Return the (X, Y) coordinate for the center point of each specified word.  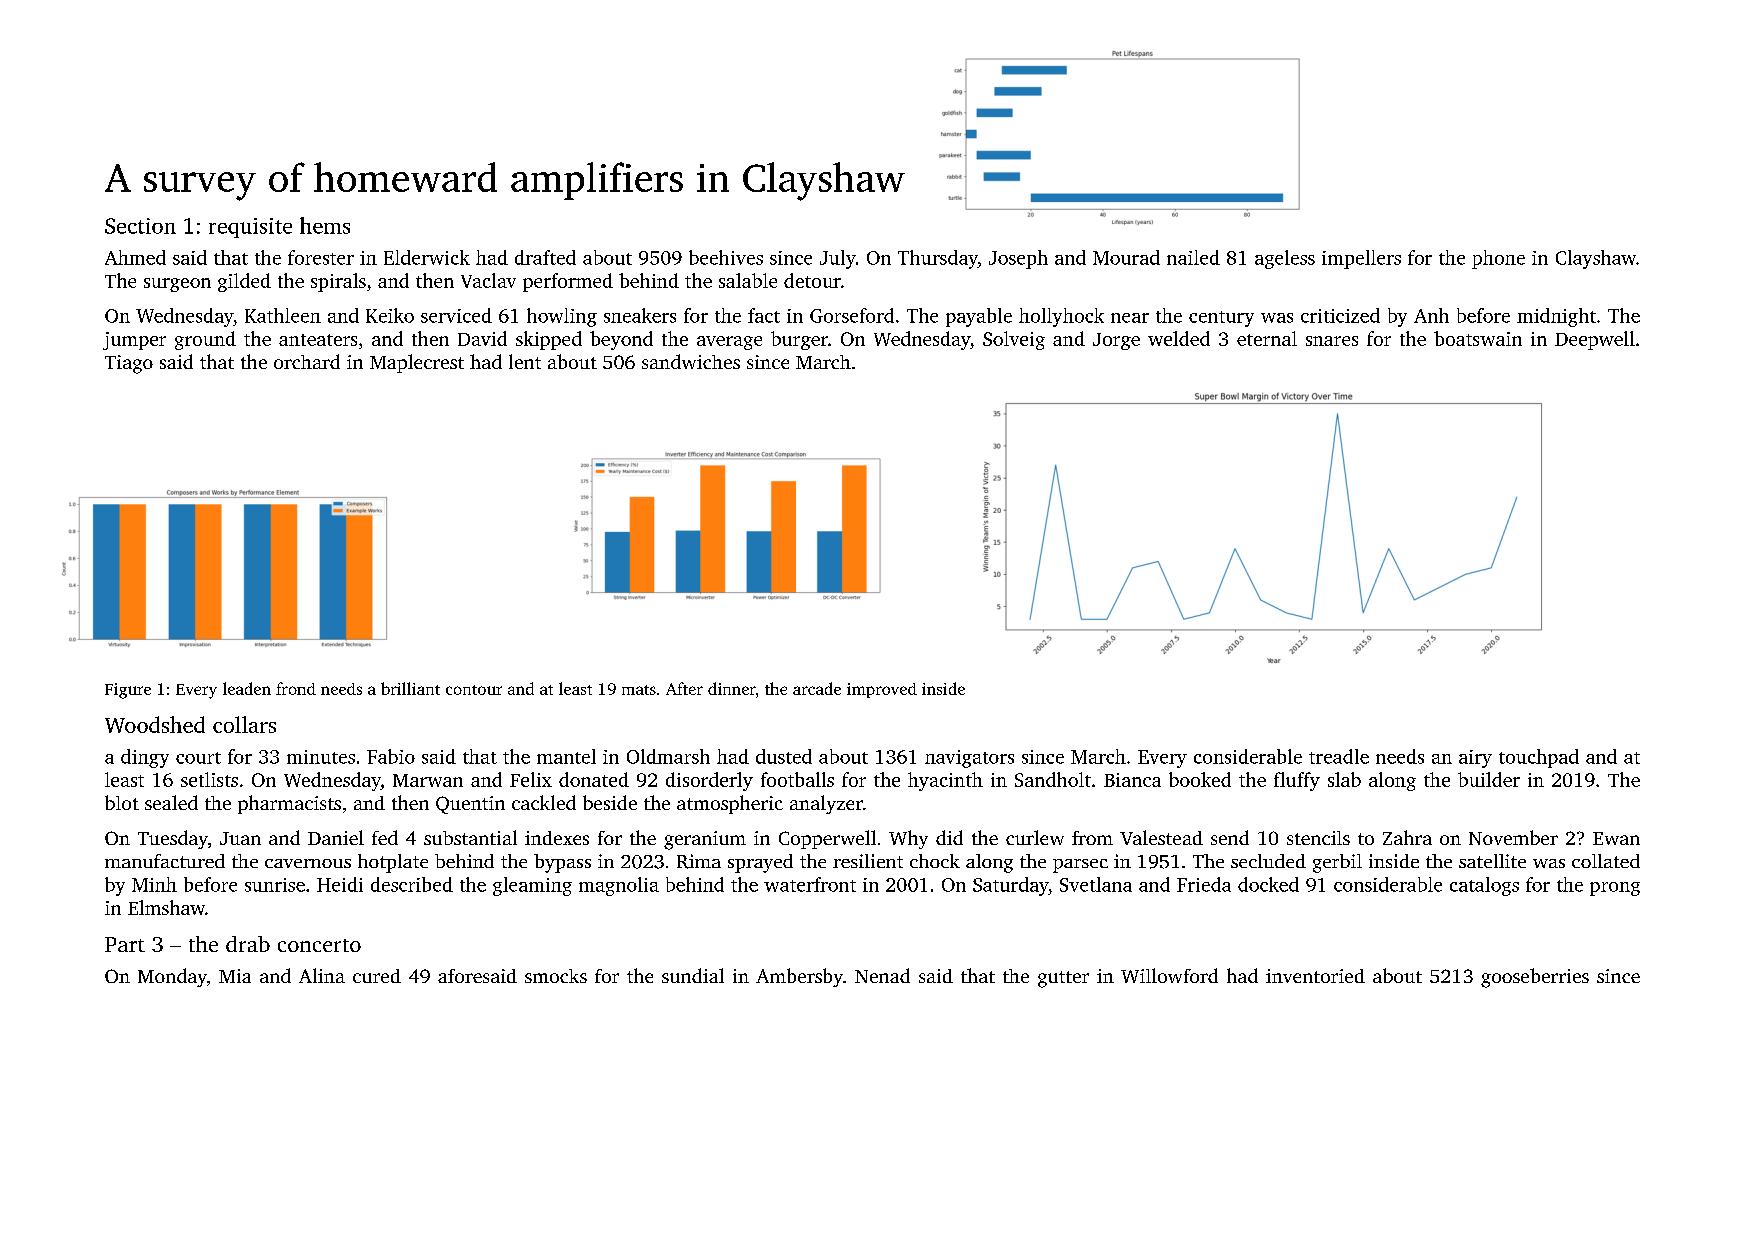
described (412, 884)
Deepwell (1595, 340)
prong (1615, 889)
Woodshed (155, 724)
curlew (1035, 837)
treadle (1339, 756)
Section (140, 226)
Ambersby (799, 977)
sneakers (640, 315)
